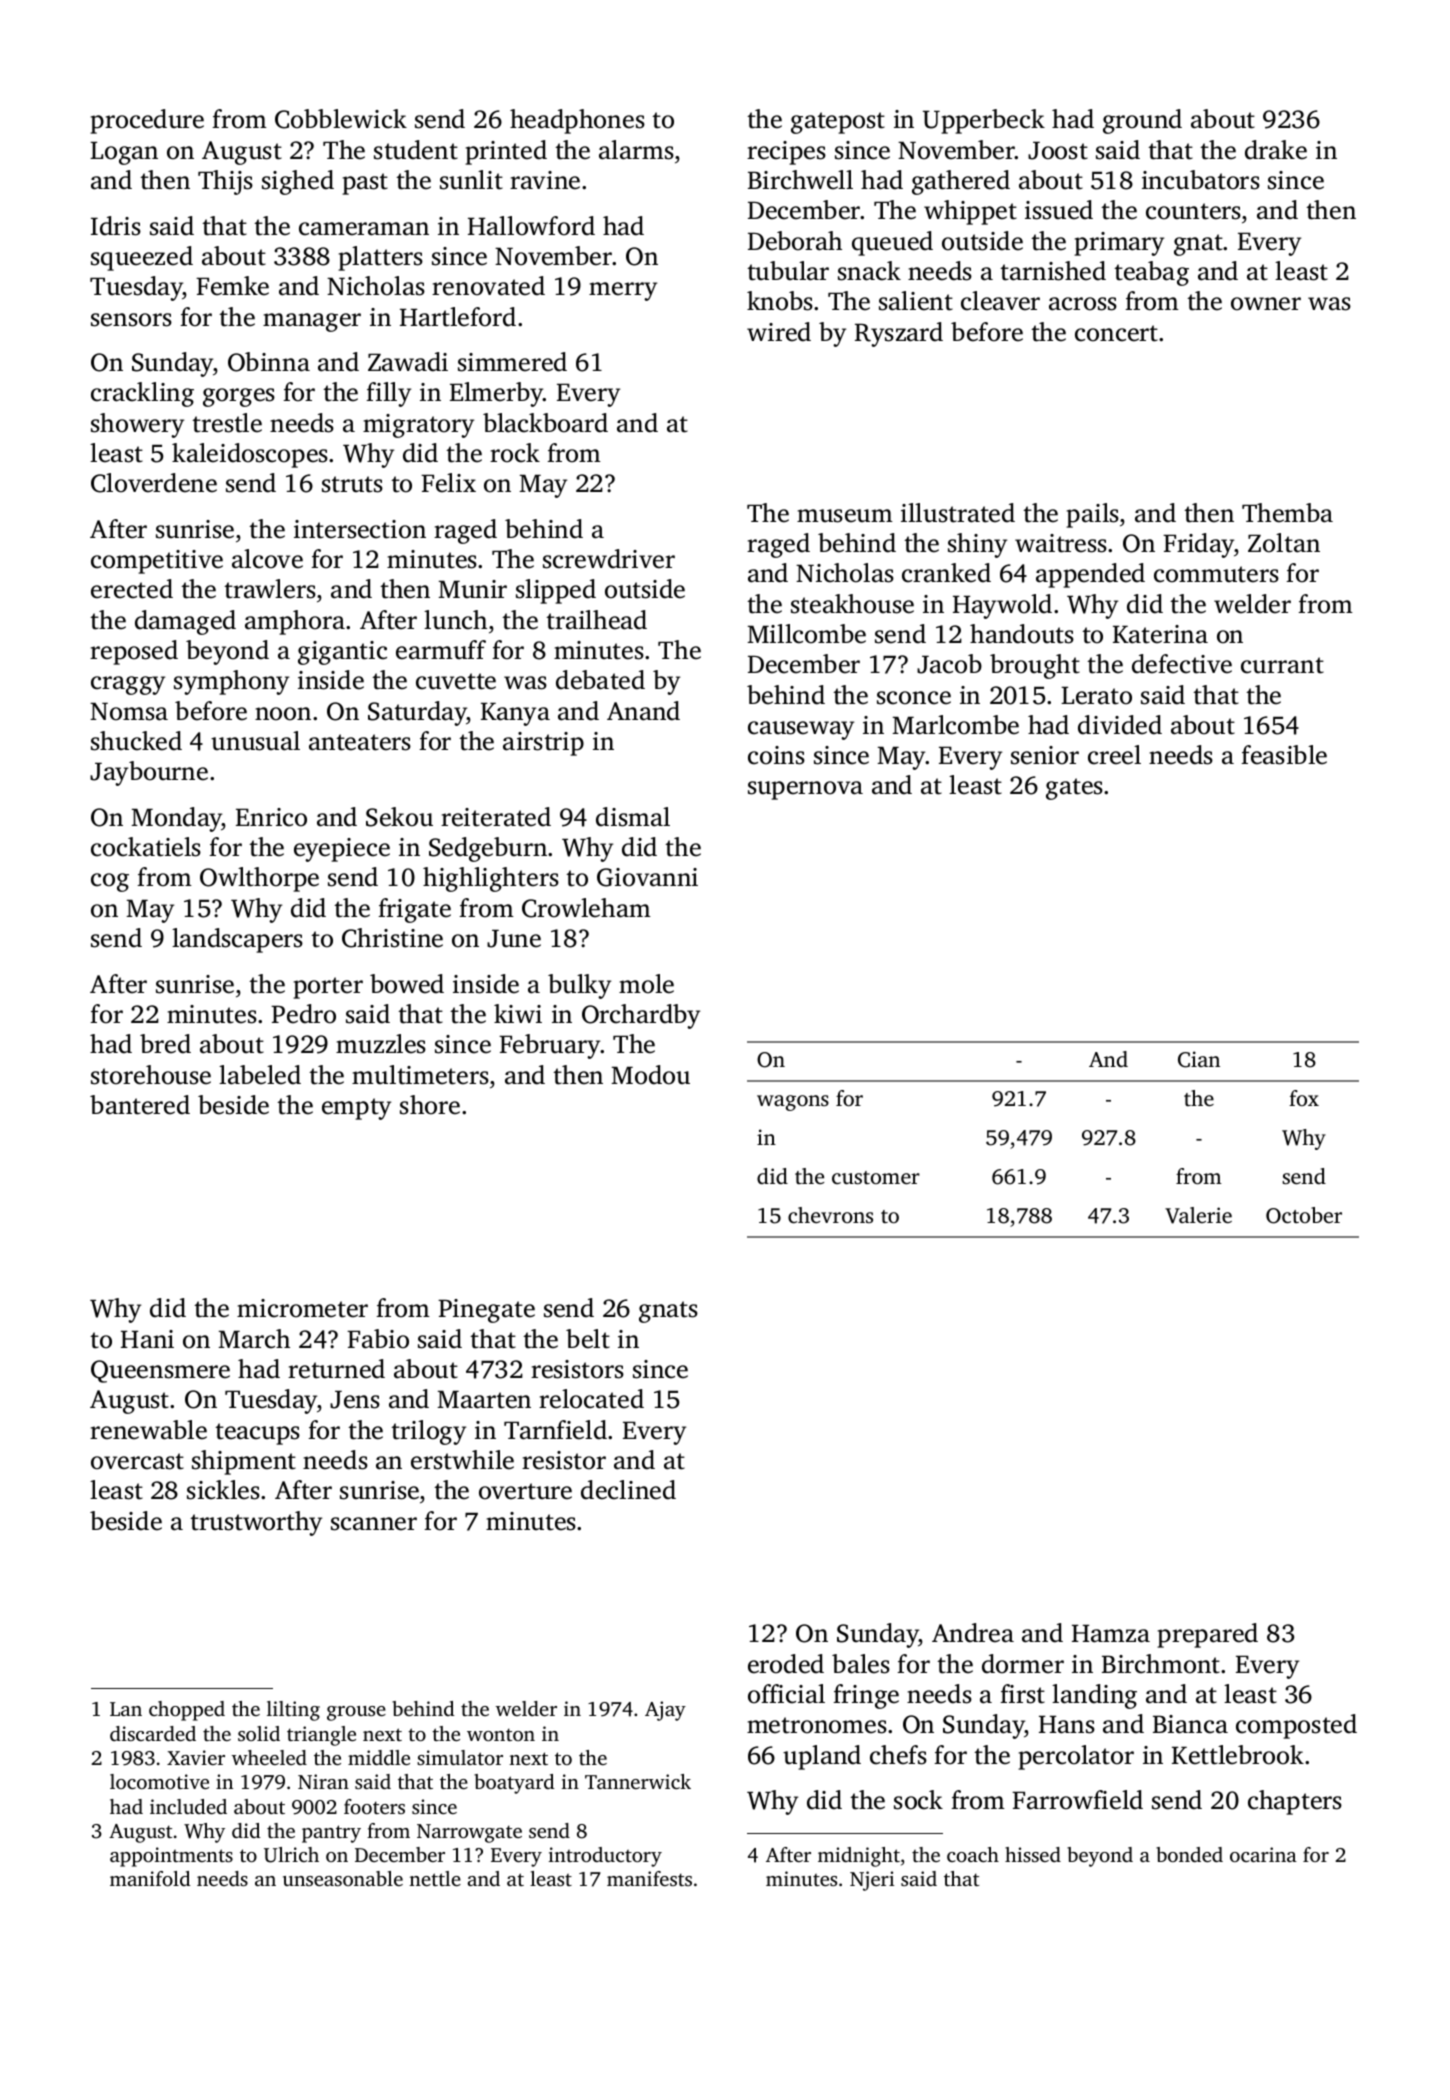  I want to click on eroded, so click(786, 1664).
